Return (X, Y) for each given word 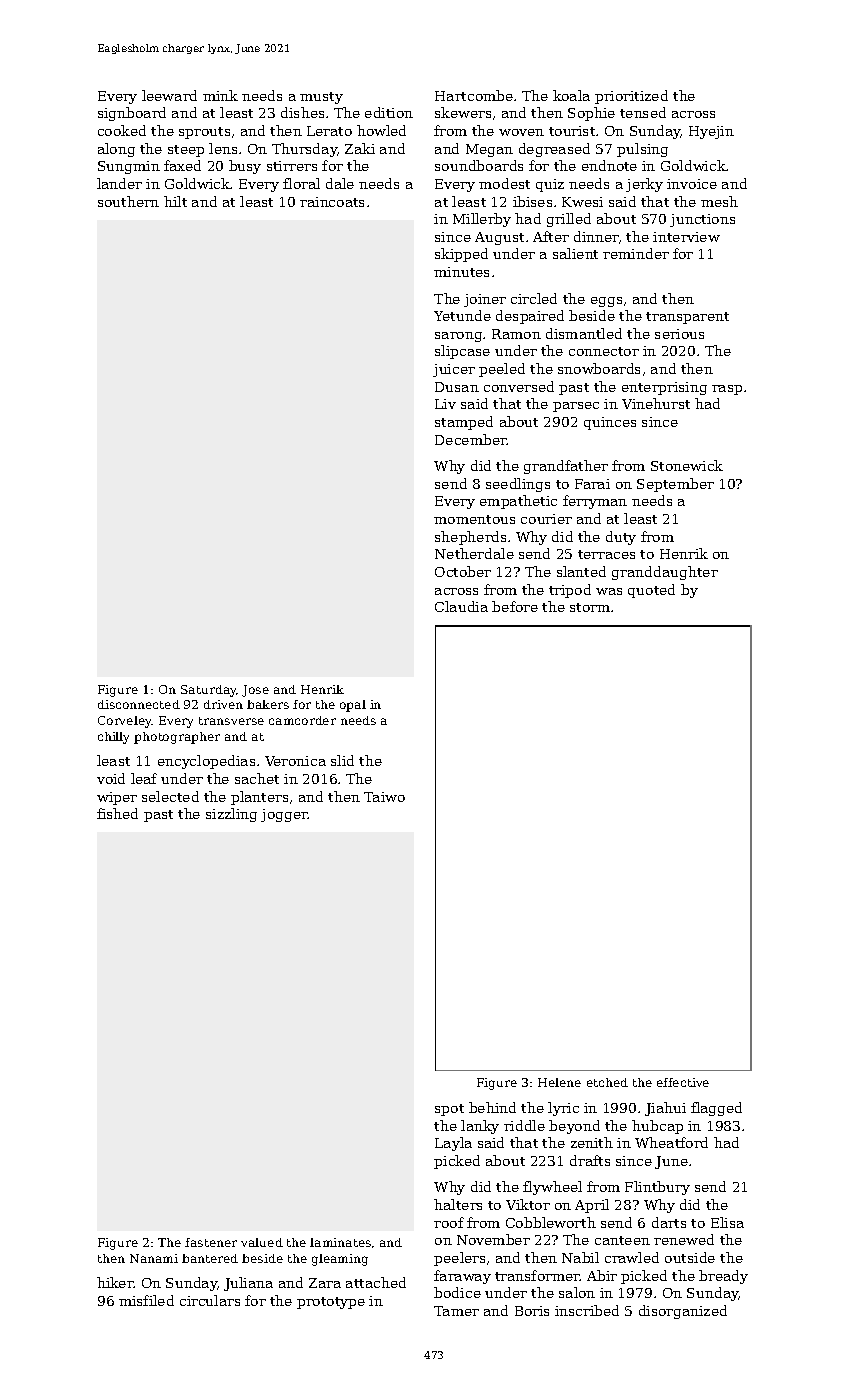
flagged (716, 1109)
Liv (445, 404)
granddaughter (665, 573)
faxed (182, 165)
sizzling (231, 815)
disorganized (683, 1312)
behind (492, 1107)
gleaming (340, 1260)
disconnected (139, 704)
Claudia (461, 606)
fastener (211, 1242)
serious (679, 334)
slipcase (462, 352)
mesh (719, 201)
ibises (532, 201)
